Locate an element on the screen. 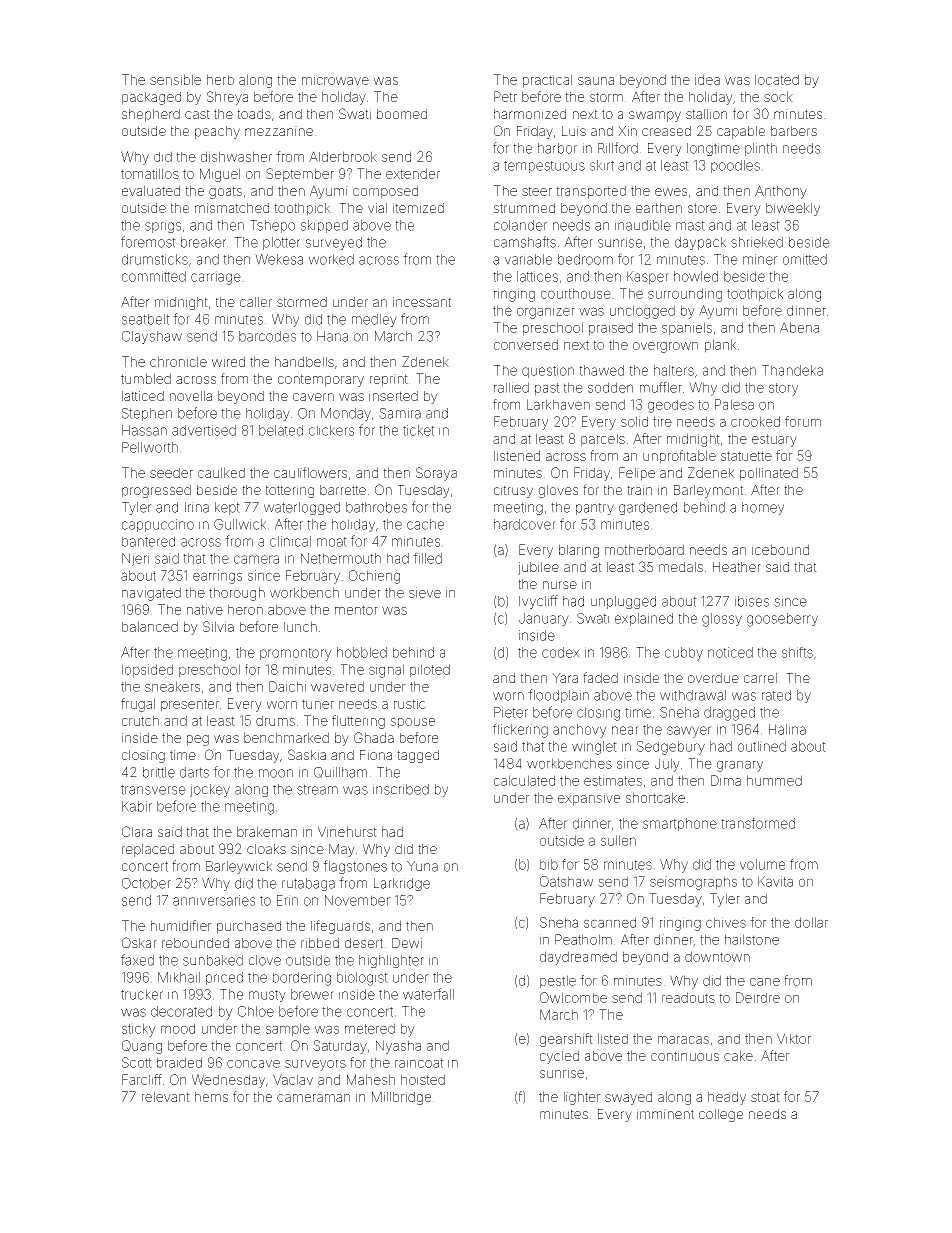 The width and height of the screenshot is (952, 1233). omitted is located at coordinates (805, 259).
